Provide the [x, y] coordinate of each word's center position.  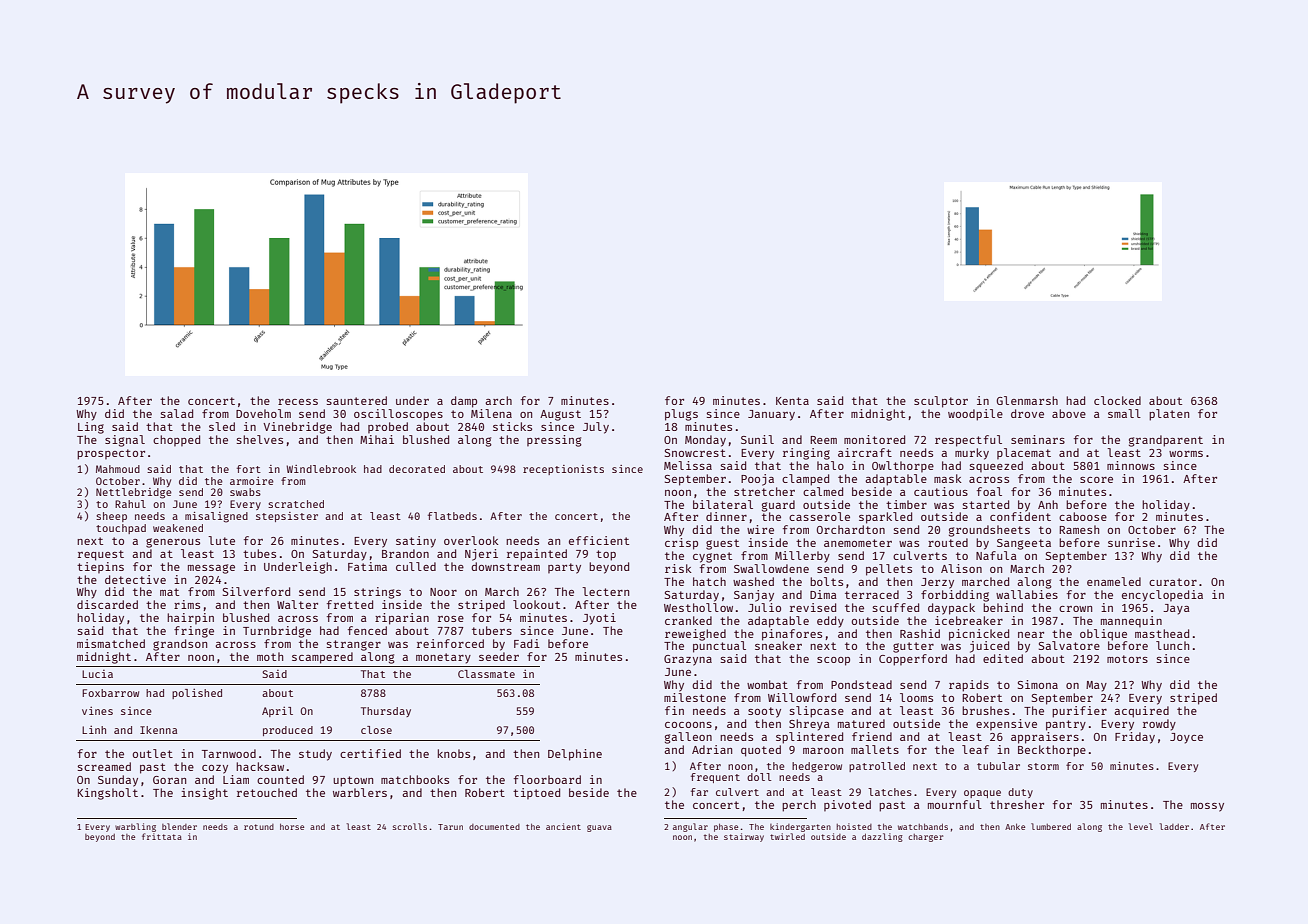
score [1096, 480]
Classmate [486, 674]
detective [135, 579]
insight [204, 794]
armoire [252, 481]
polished [197, 694]
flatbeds [452, 516]
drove [1027, 413]
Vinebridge [297, 428]
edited [1003, 658]
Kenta [792, 401]
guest [722, 544]
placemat [1024, 453]
